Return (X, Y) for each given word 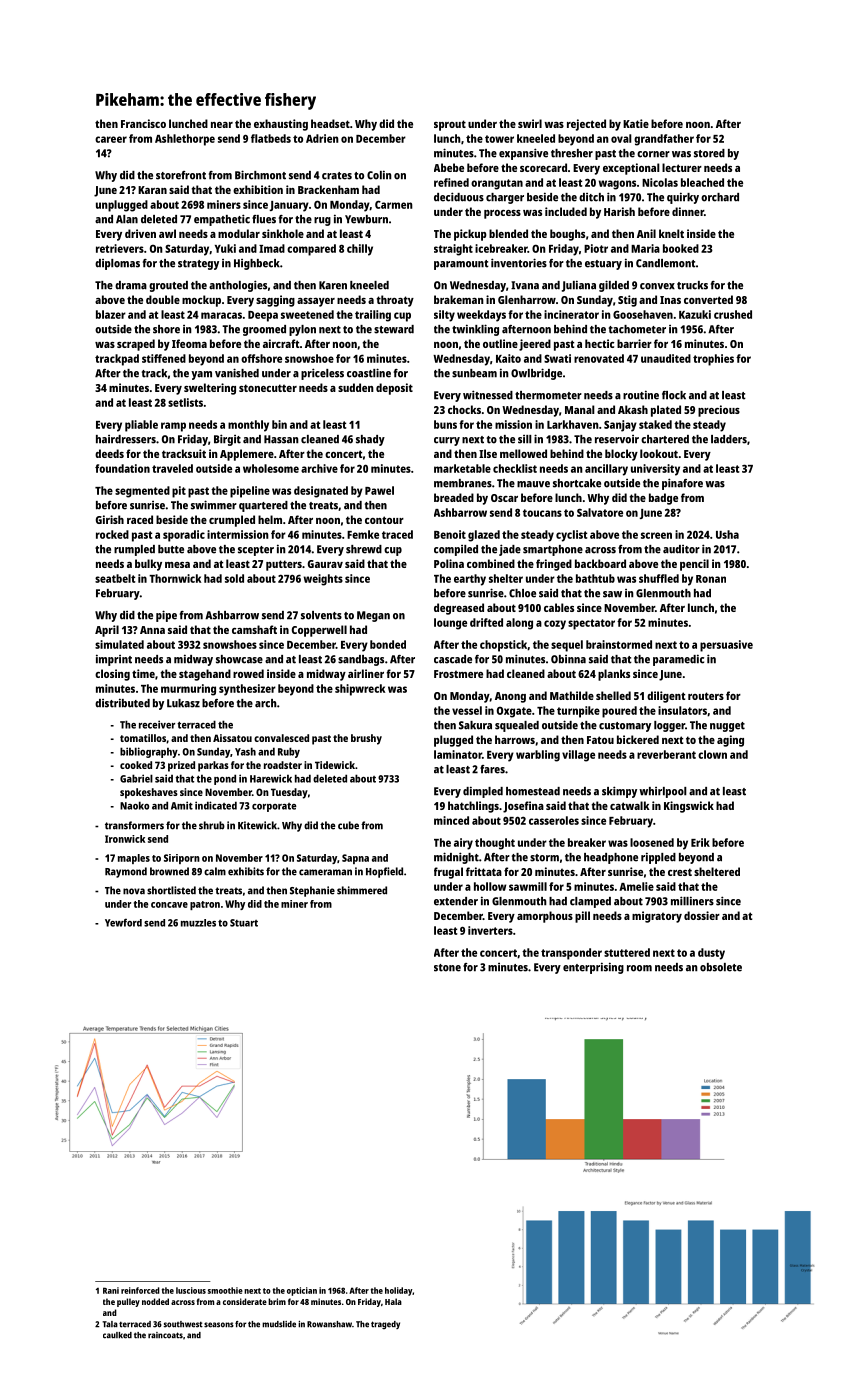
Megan (373, 616)
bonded (388, 644)
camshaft (254, 629)
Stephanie (312, 891)
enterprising (593, 968)
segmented (142, 492)
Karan (152, 190)
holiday (398, 1291)
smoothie (225, 1290)
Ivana (525, 285)
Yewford (123, 922)
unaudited (666, 358)
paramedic (678, 660)
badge (663, 499)
